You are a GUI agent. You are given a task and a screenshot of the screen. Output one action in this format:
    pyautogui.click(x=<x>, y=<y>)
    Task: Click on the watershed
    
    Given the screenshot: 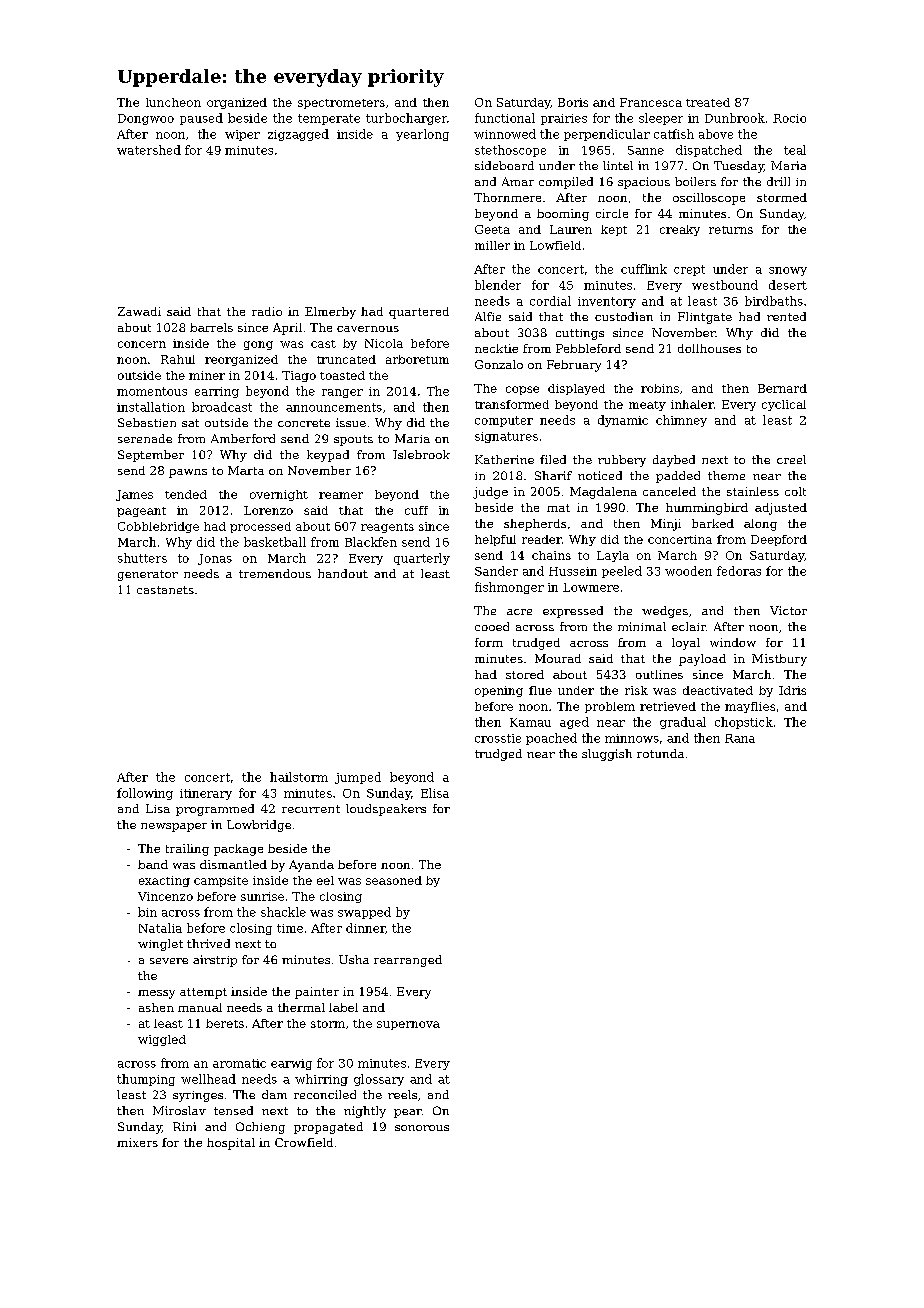 What is the action you would take?
    pyautogui.click(x=149, y=150)
